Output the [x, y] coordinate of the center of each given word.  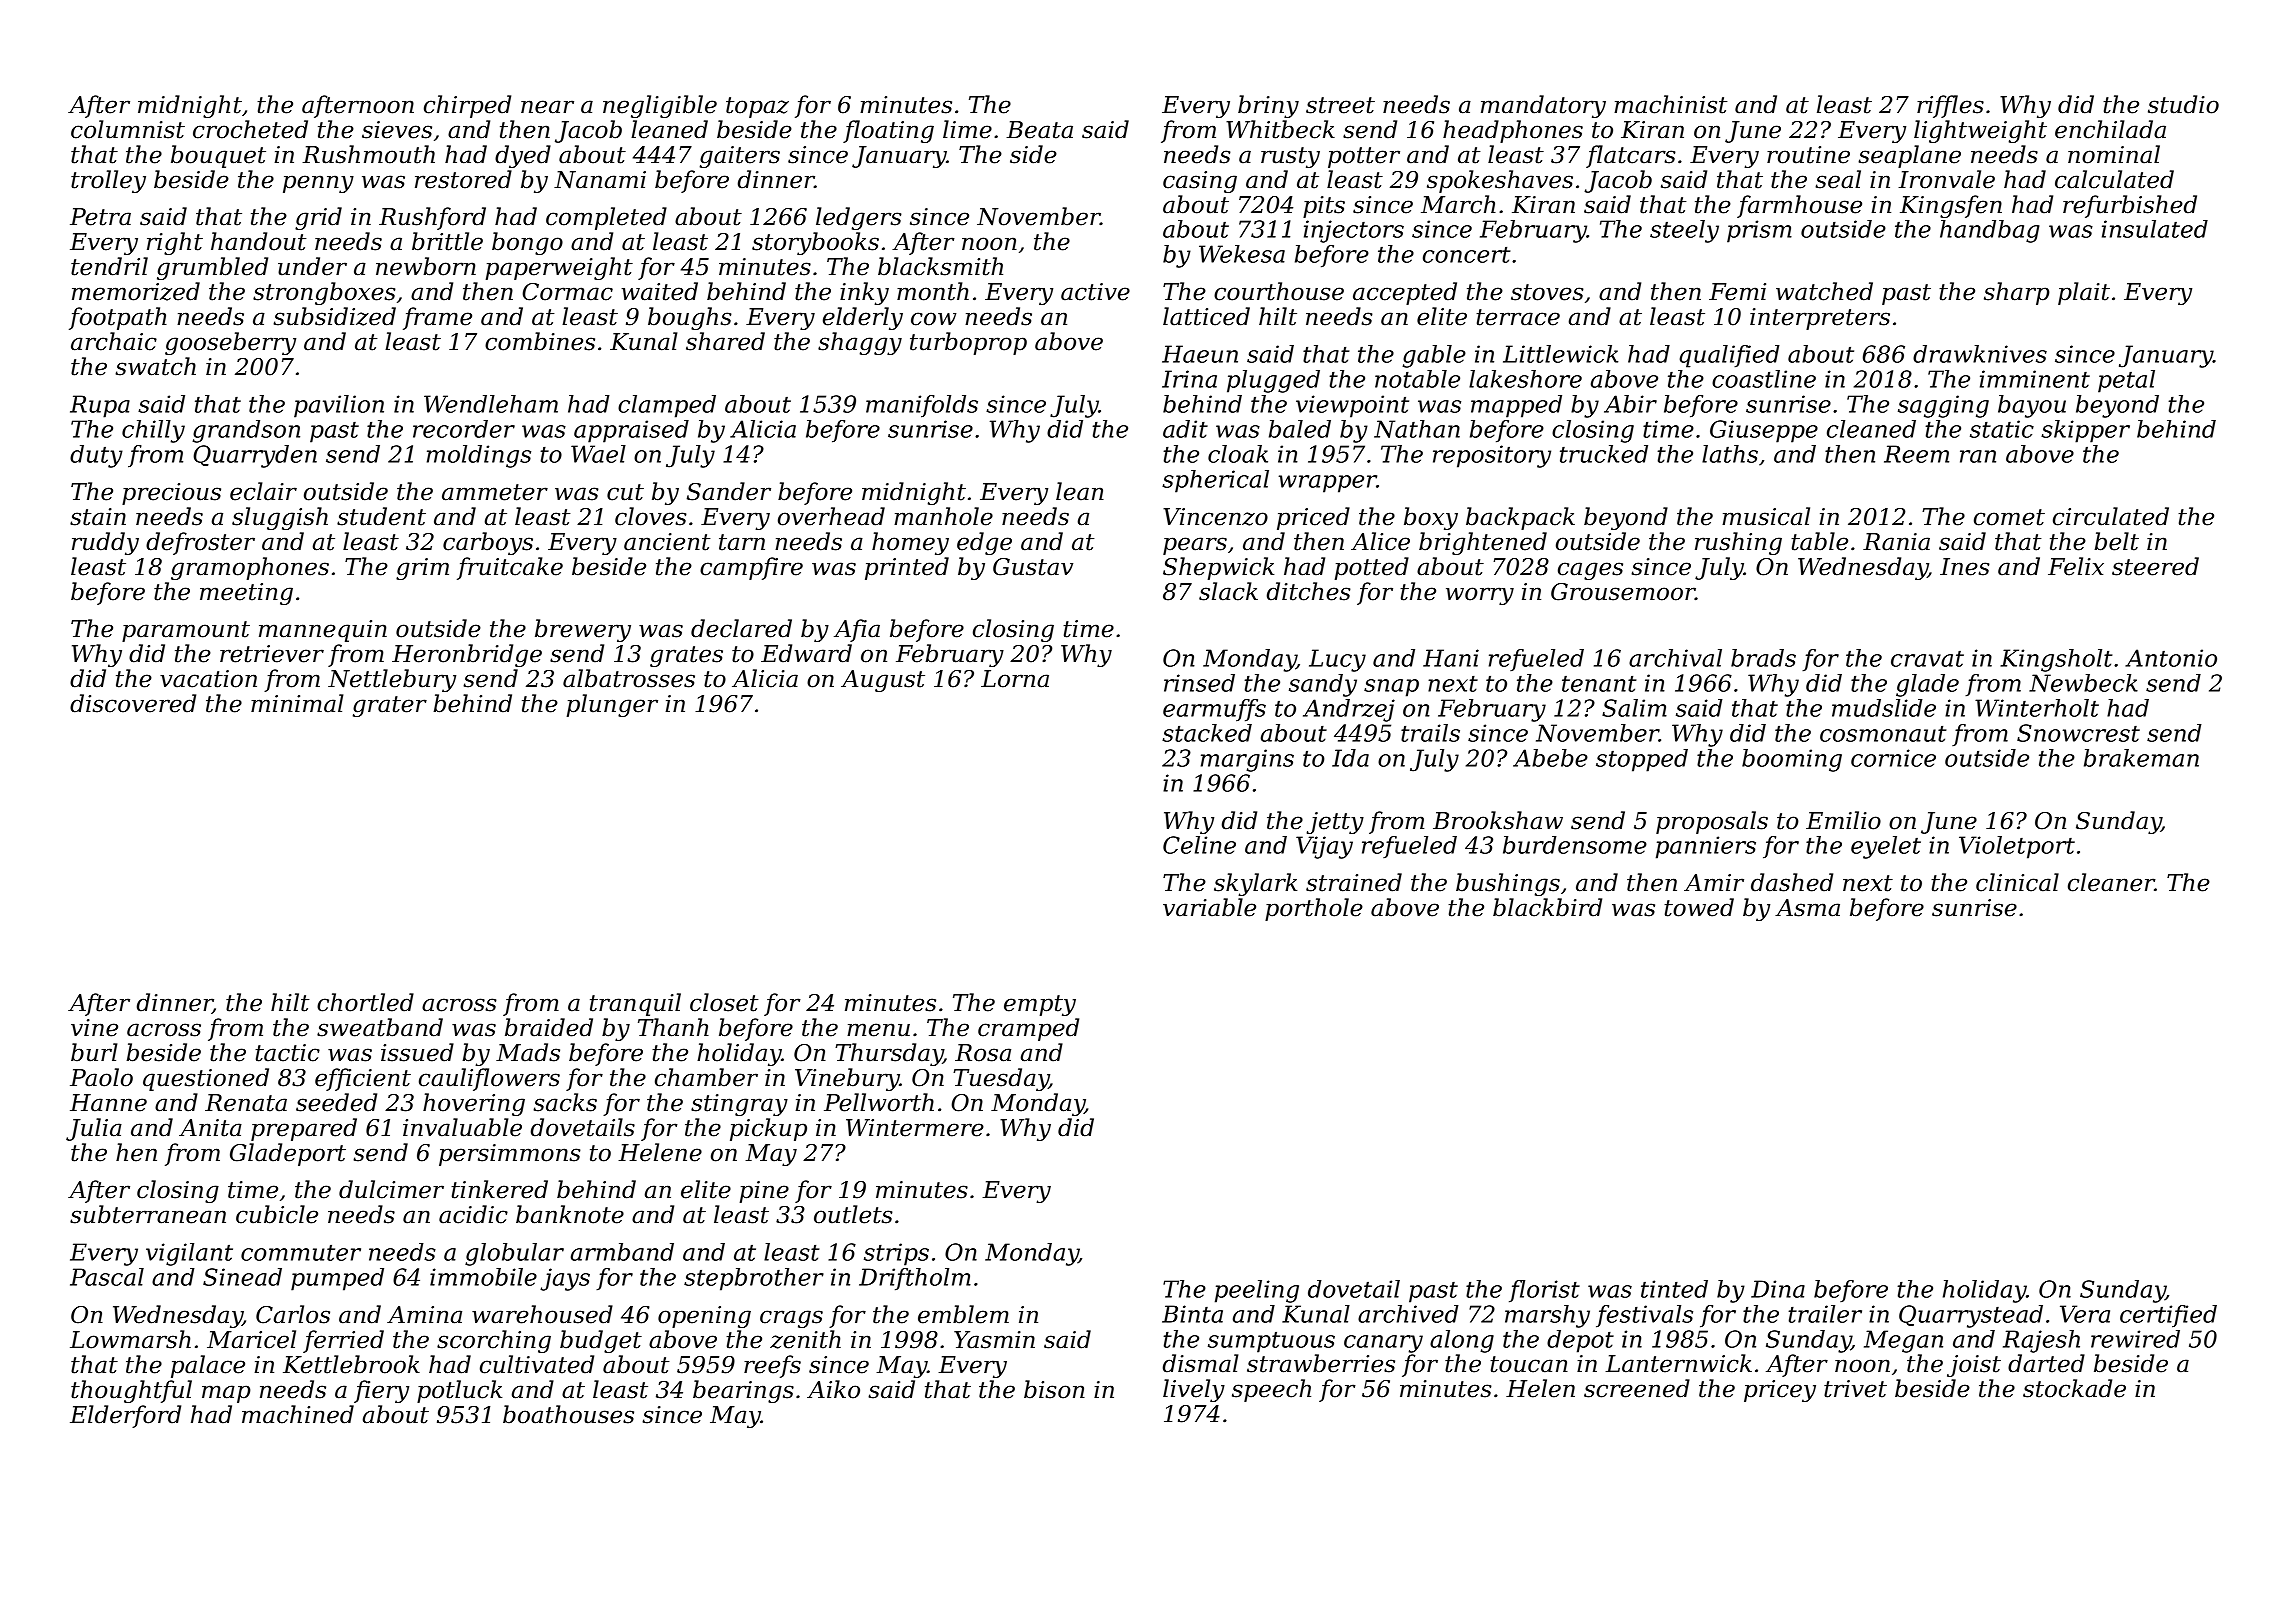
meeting [246, 594]
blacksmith [940, 266]
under [312, 266]
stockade [2074, 1388]
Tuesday [1001, 1079]
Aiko [833, 1389]
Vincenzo [1215, 517]
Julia [94, 1129]
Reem [1916, 454]
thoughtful [131, 1391]
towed [1699, 907]
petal [2126, 381]
